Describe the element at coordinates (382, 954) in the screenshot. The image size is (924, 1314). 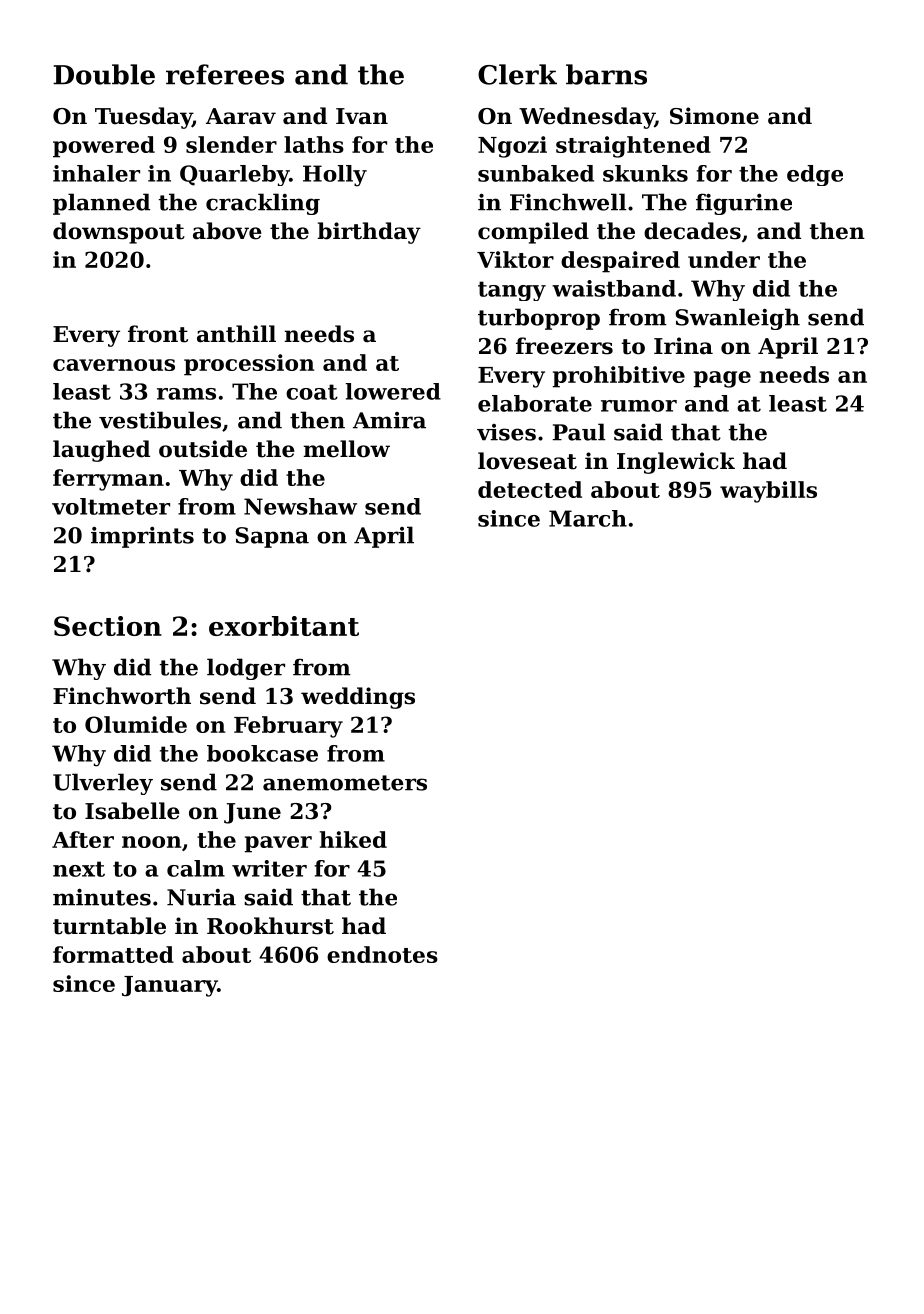
I see `endnotes` at that location.
